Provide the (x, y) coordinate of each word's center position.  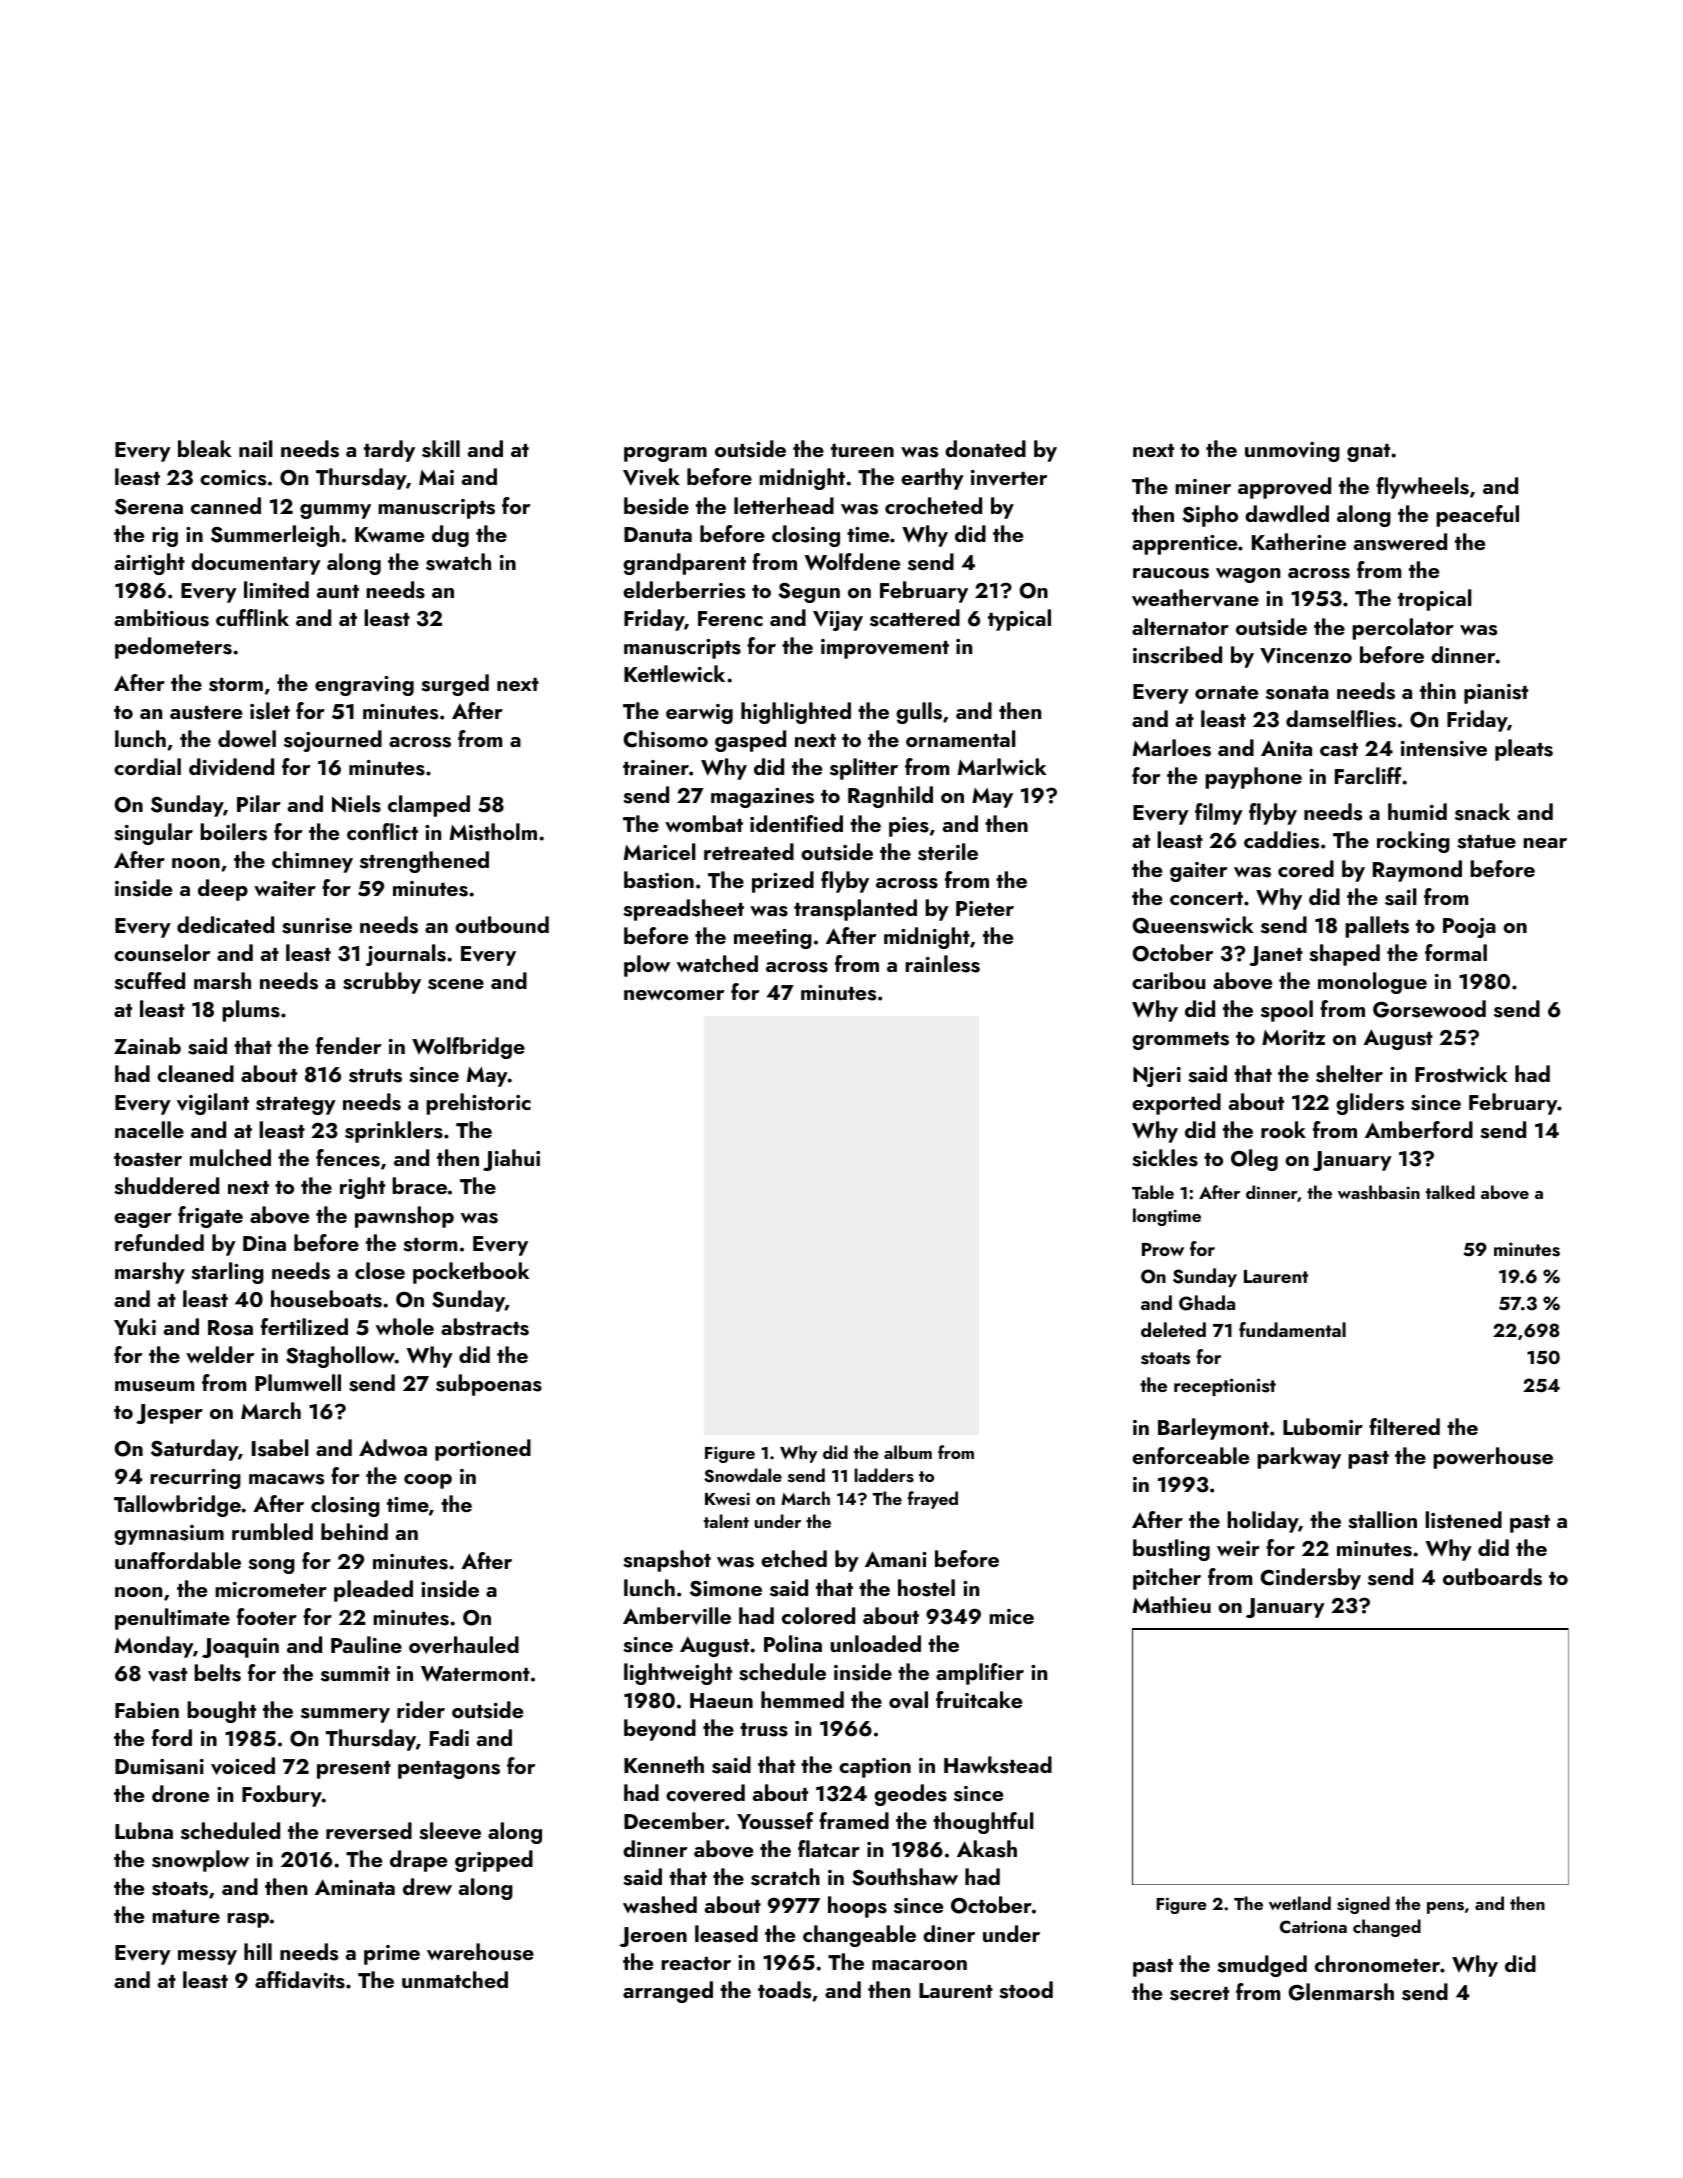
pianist (1496, 694)
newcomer (674, 995)
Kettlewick (674, 673)
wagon (1248, 575)
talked (1450, 1192)
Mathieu (1172, 1604)
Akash (987, 1849)
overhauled (464, 1645)
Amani (896, 1559)
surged (455, 685)
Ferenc (730, 618)
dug (450, 536)
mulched (230, 1157)
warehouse (480, 1952)
